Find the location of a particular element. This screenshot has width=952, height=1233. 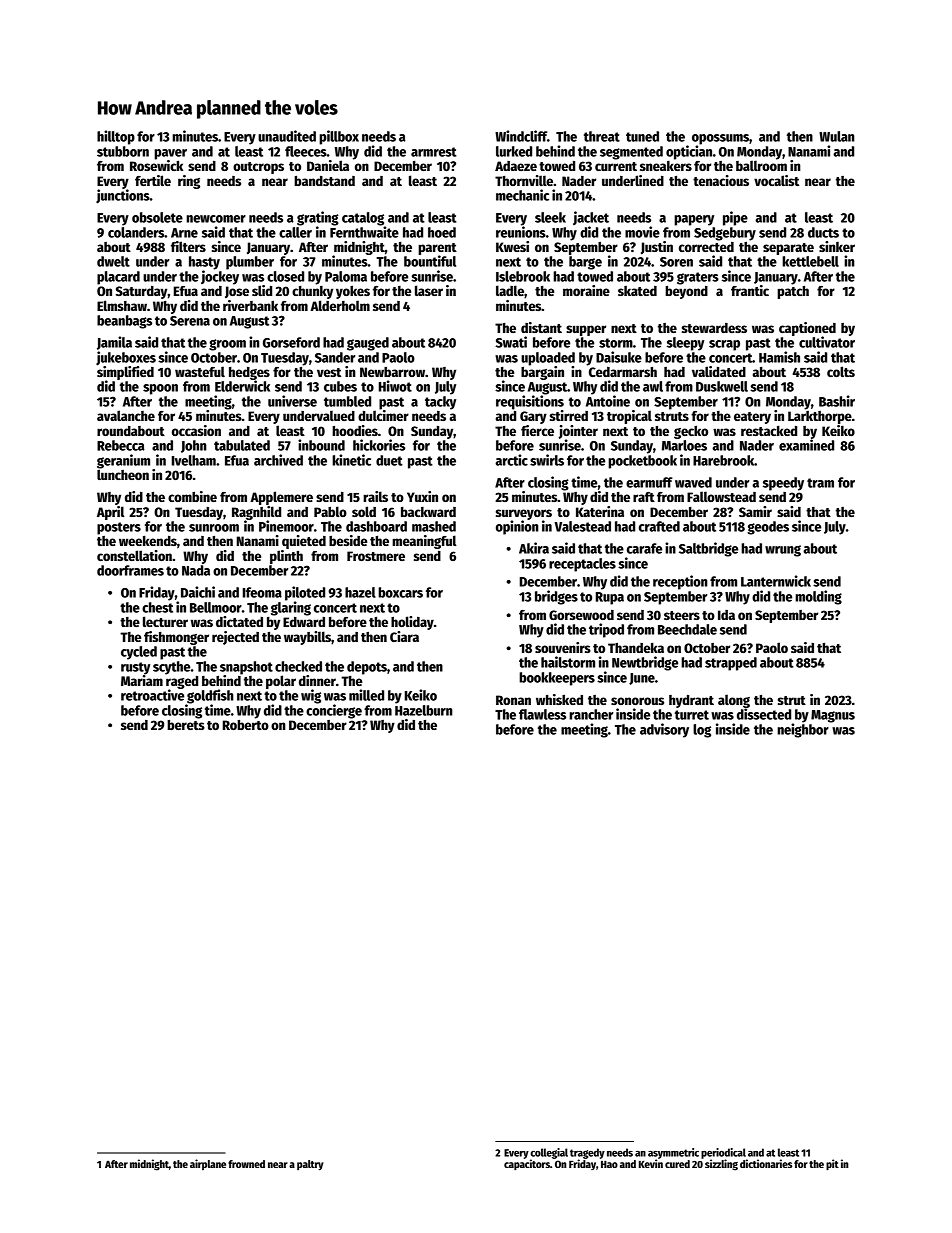

opossums is located at coordinates (720, 139).
